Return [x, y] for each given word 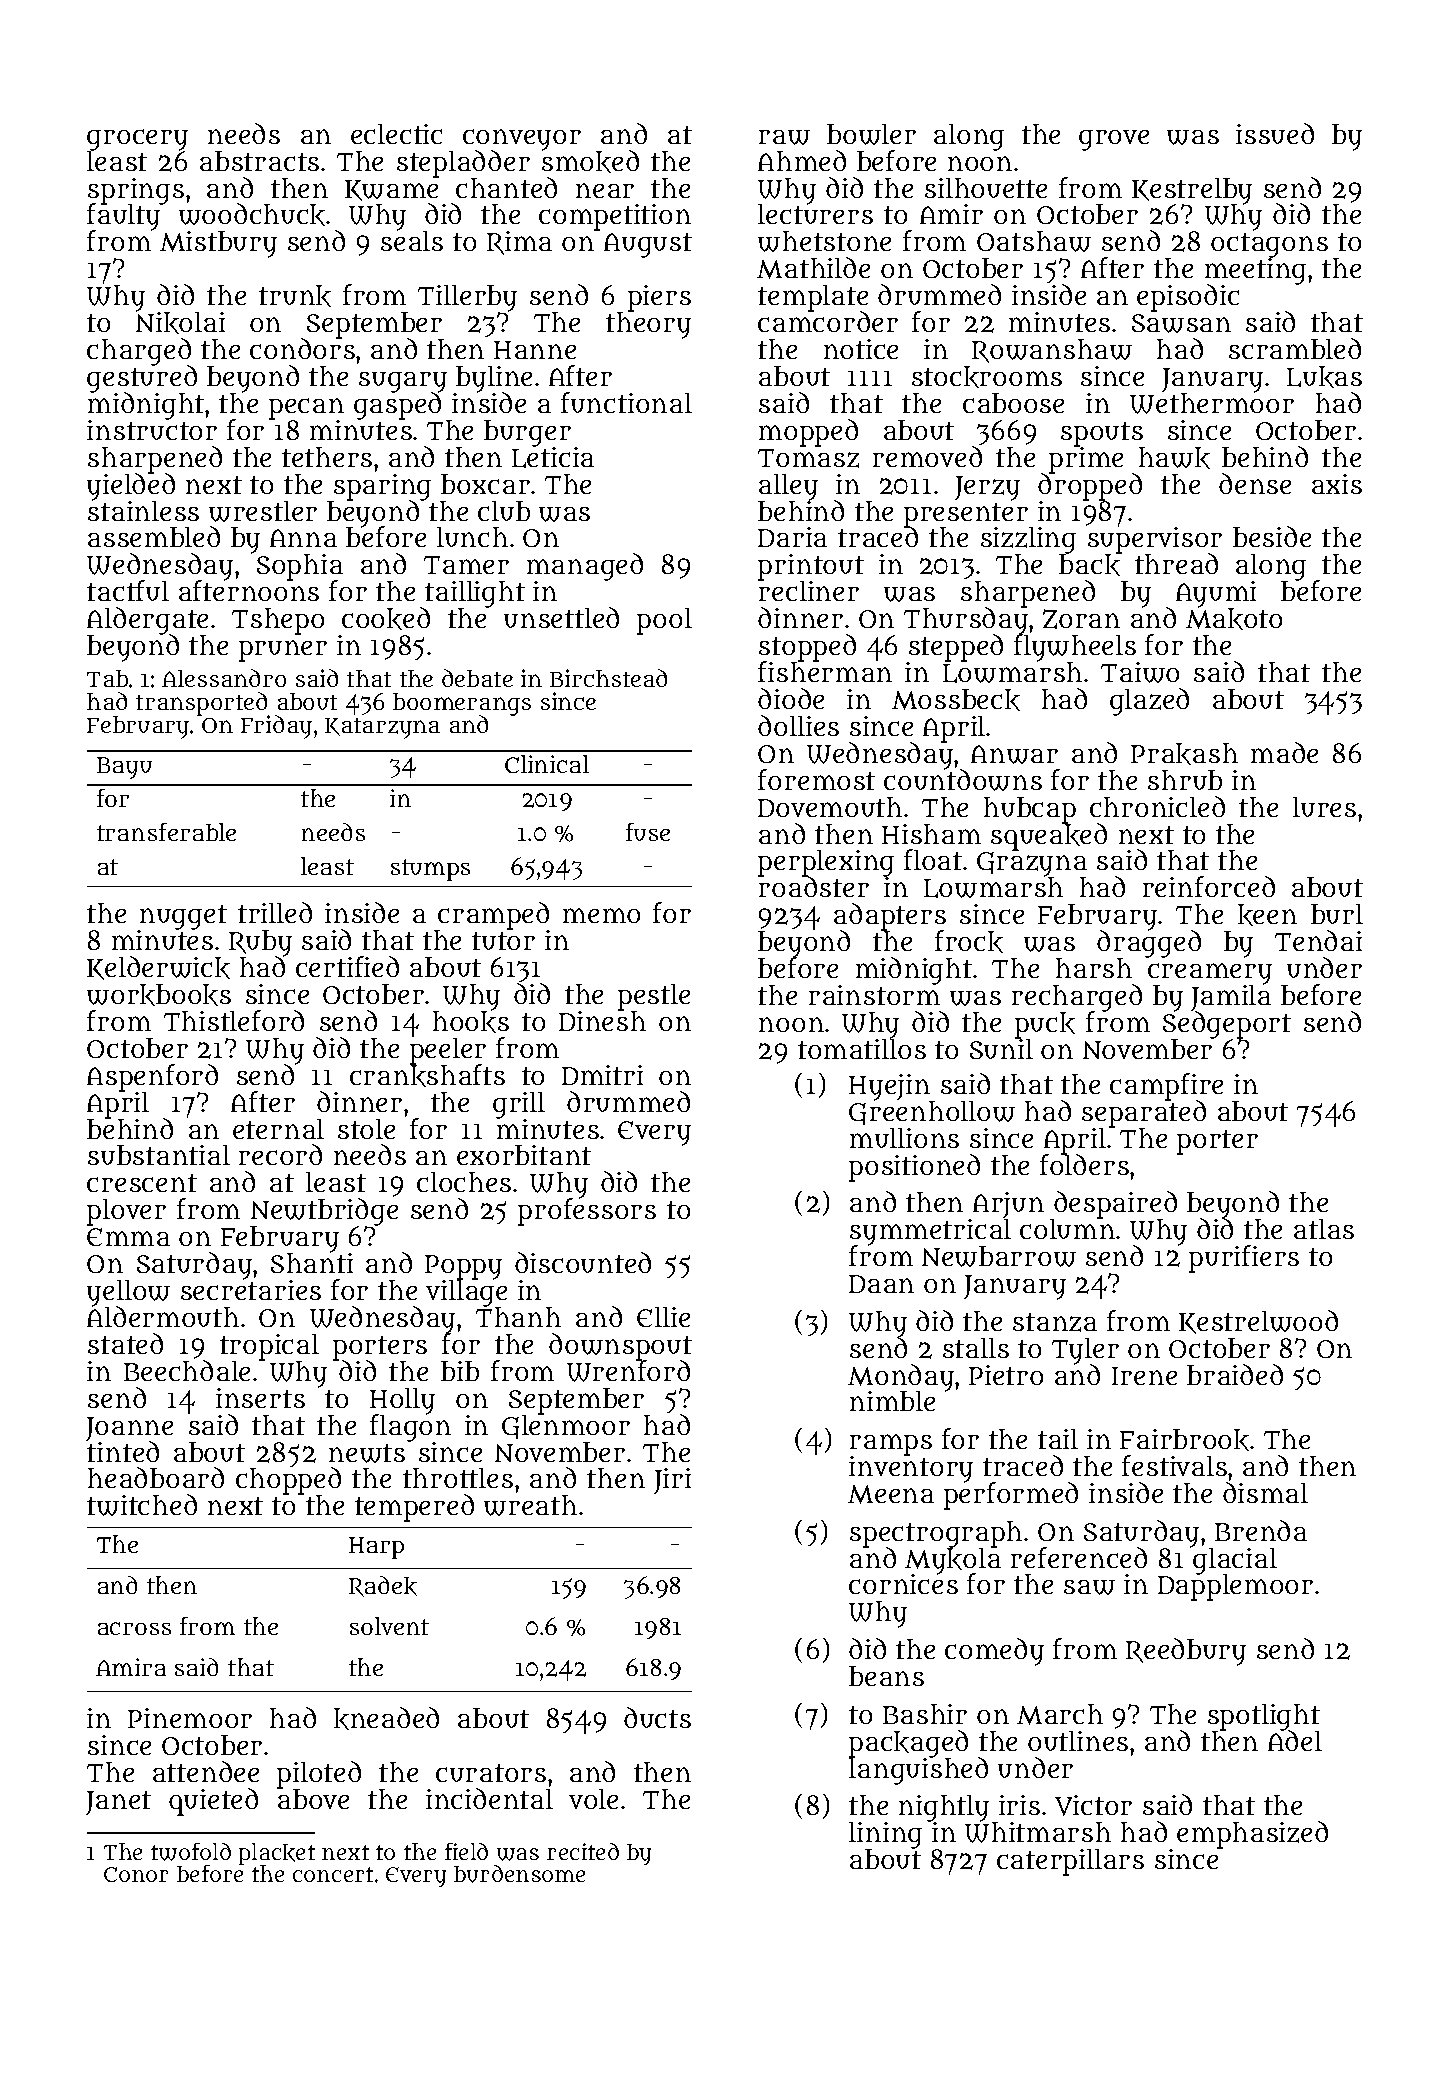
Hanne [535, 350]
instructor [152, 430]
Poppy [463, 1267]
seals [412, 241]
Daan [881, 1284]
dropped [1090, 487]
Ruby [260, 943]
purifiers [1244, 1259]
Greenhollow [932, 1113]
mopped [808, 433]
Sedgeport [1227, 1025]
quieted [213, 1802]
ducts [657, 1717]
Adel [1295, 1741]
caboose [1013, 403]
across [134, 1628]
